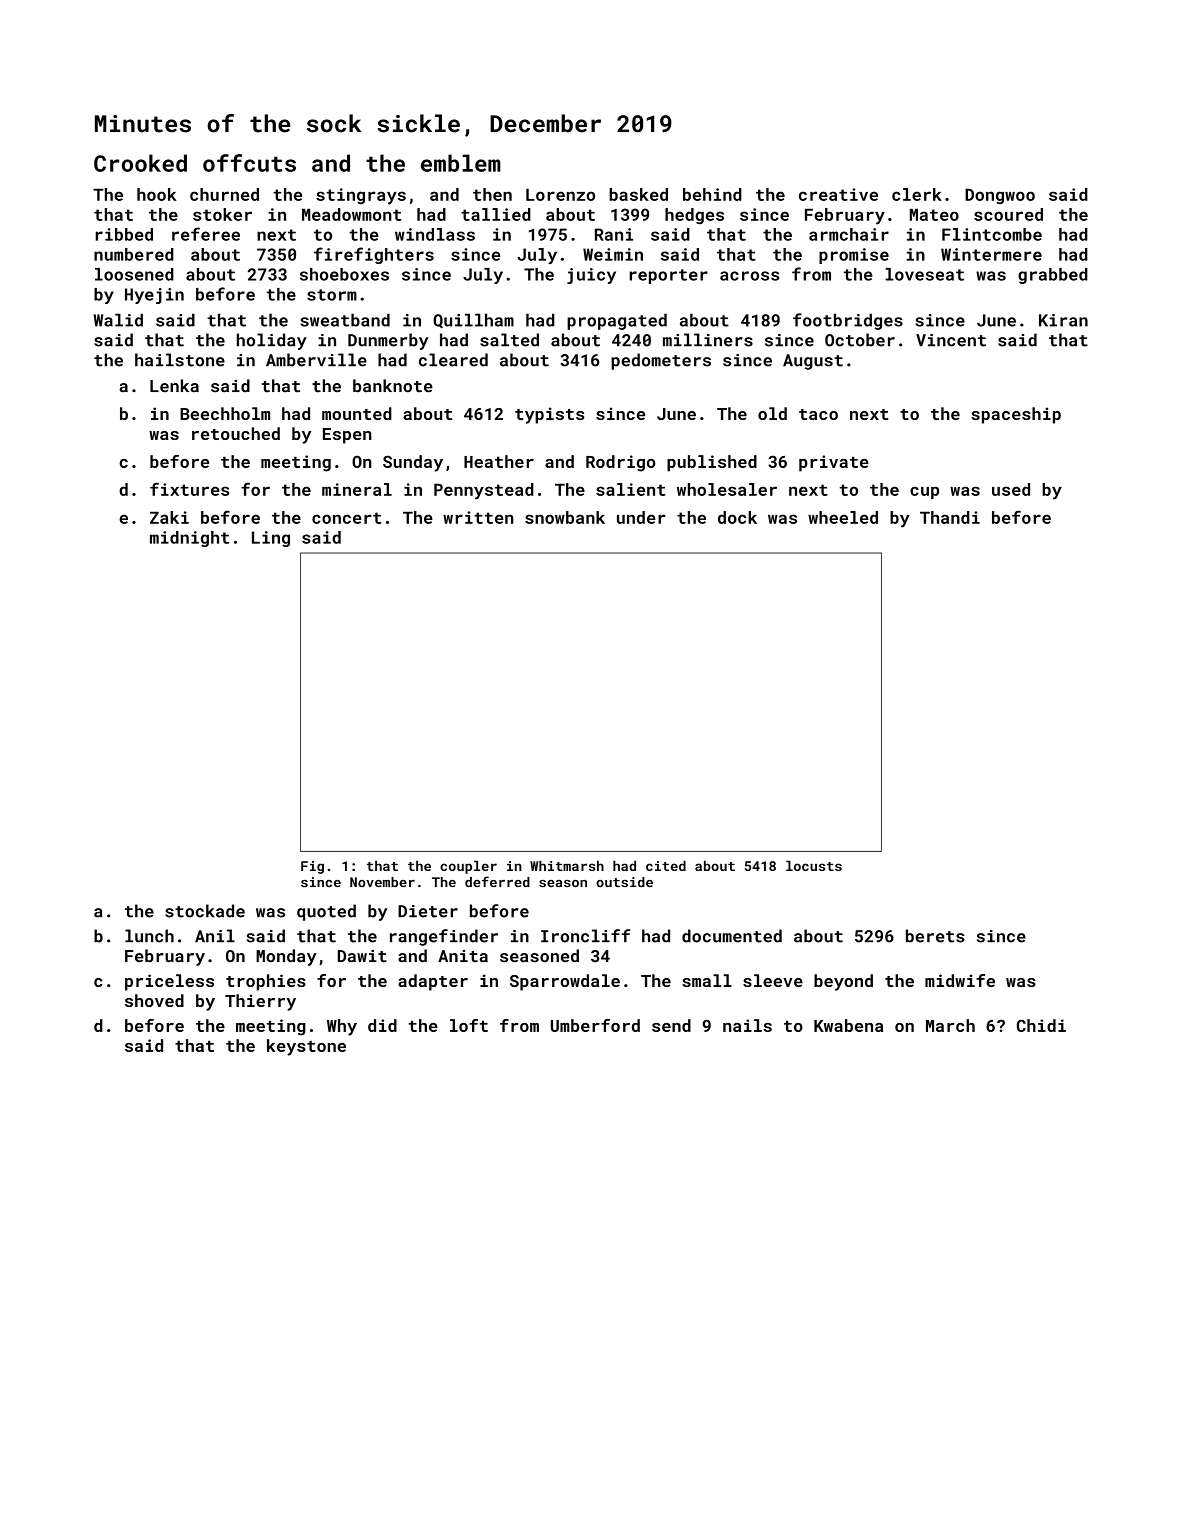 The image size is (1182, 1529). I want to click on pedometers, so click(661, 361).
